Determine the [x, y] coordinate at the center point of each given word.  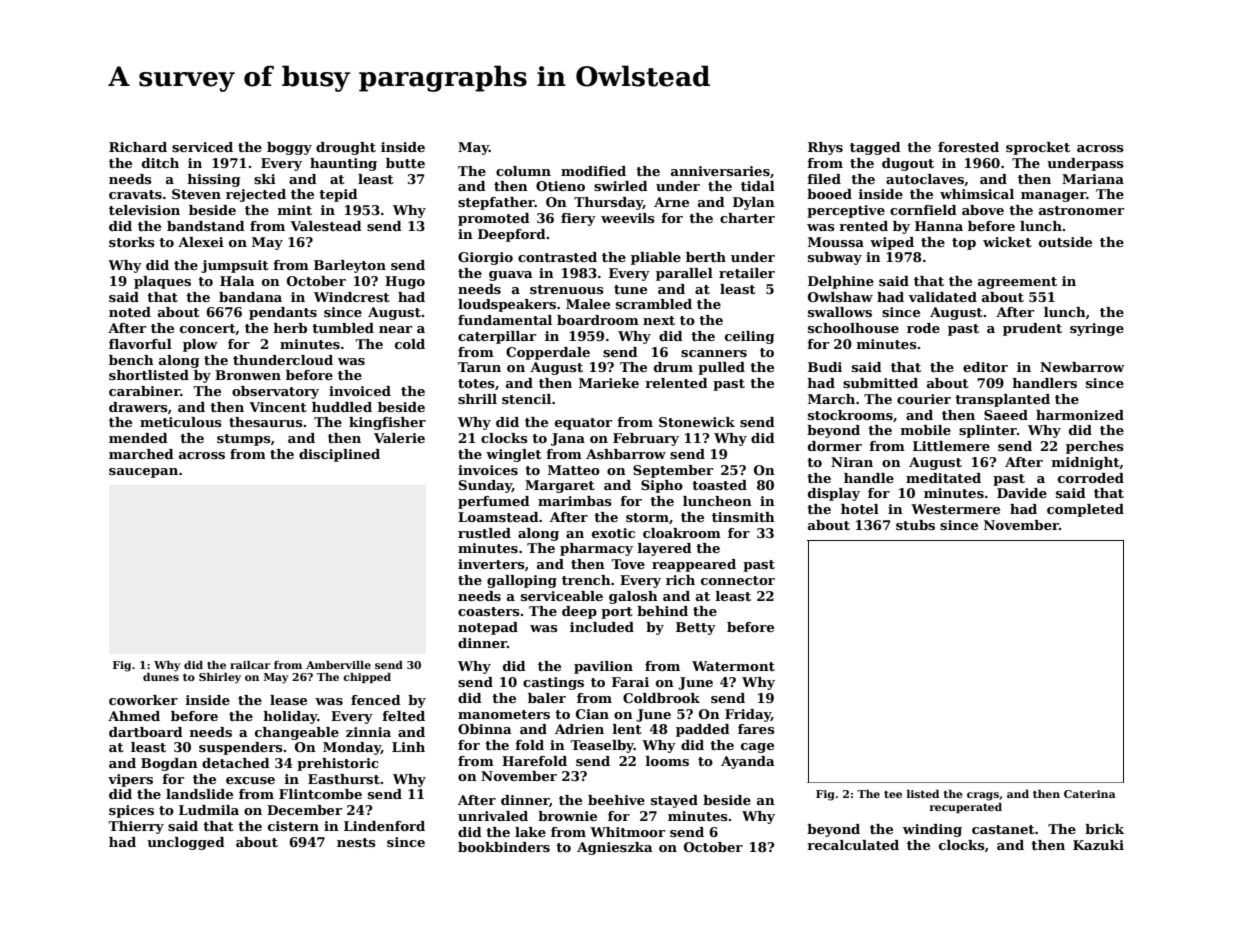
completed [1085, 510]
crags [983, 796]
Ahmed [134, 716]
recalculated [853, 845]
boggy [289, 148]
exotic [613, 533]
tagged [875, 148]
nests [356, 842]
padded [703, 730]
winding [932, 830]
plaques [162, 282]
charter [747, 218]
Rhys [825, 148]
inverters [491, 564]
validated [942, 297]
